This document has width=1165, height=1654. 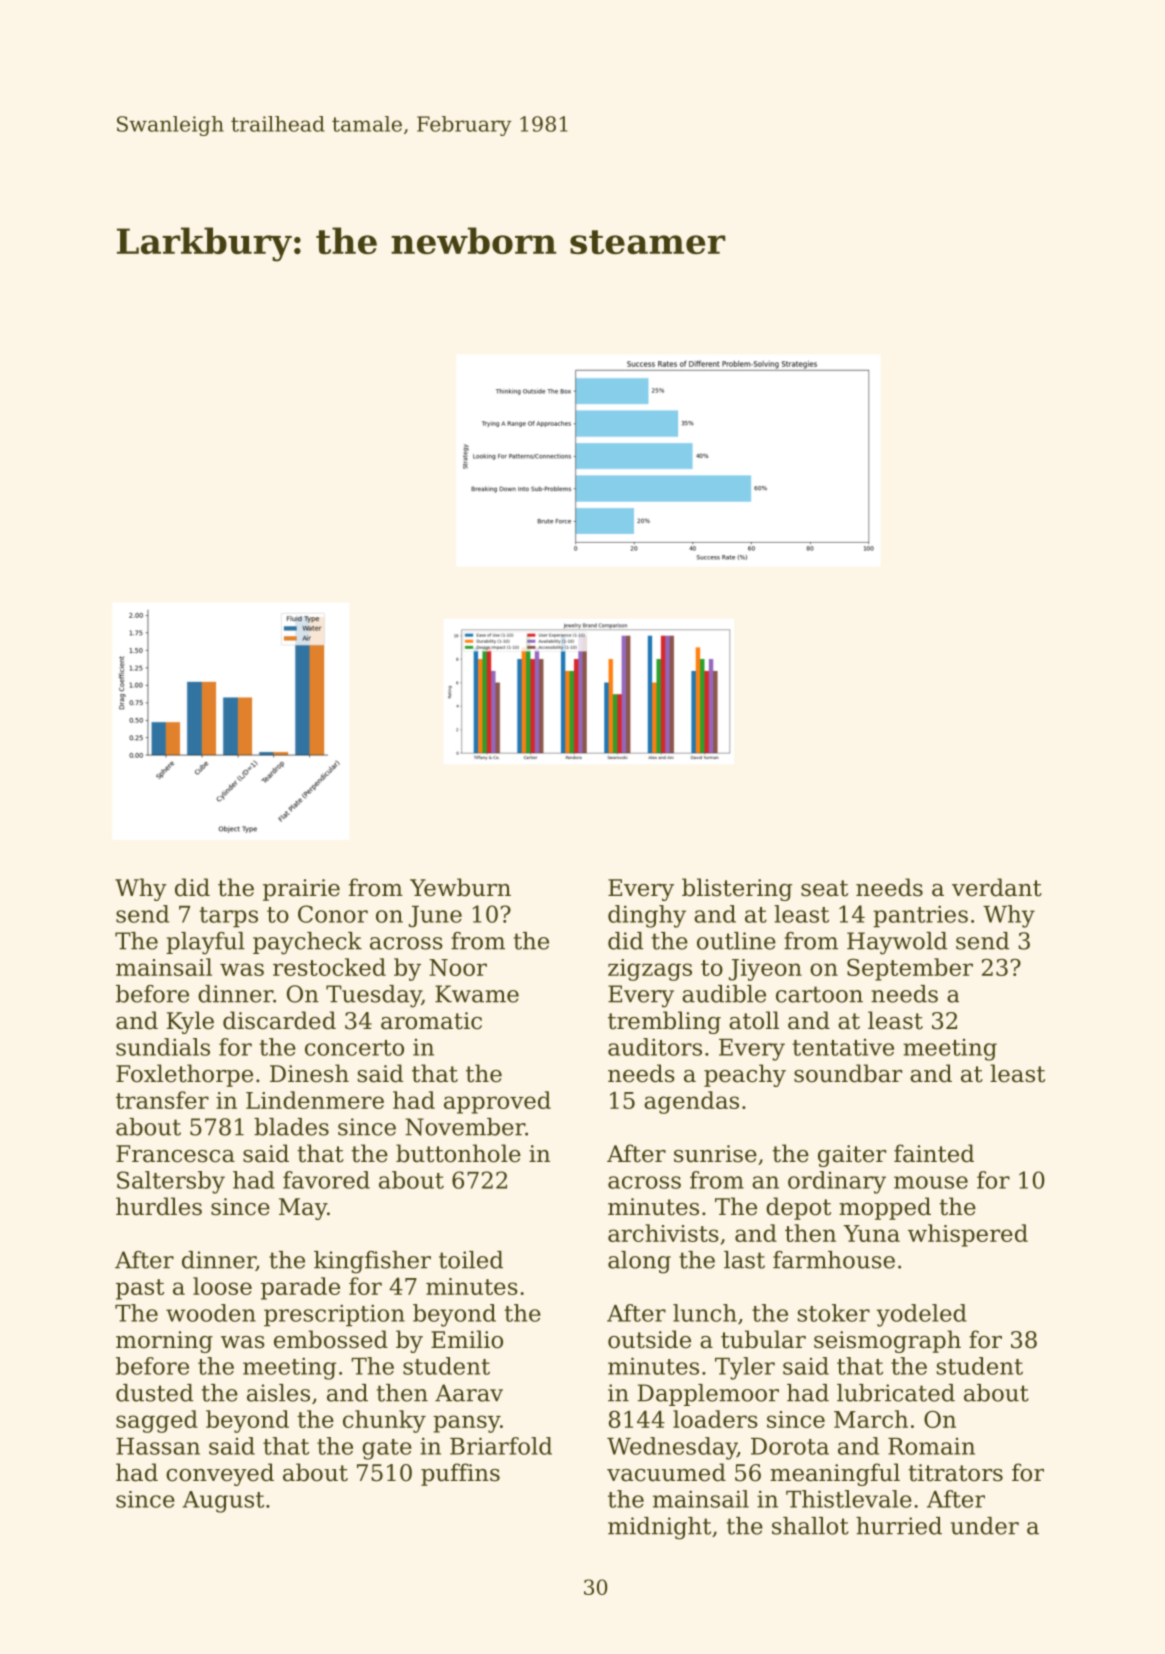 I want to click on playful, so click(x=205, y=943).
